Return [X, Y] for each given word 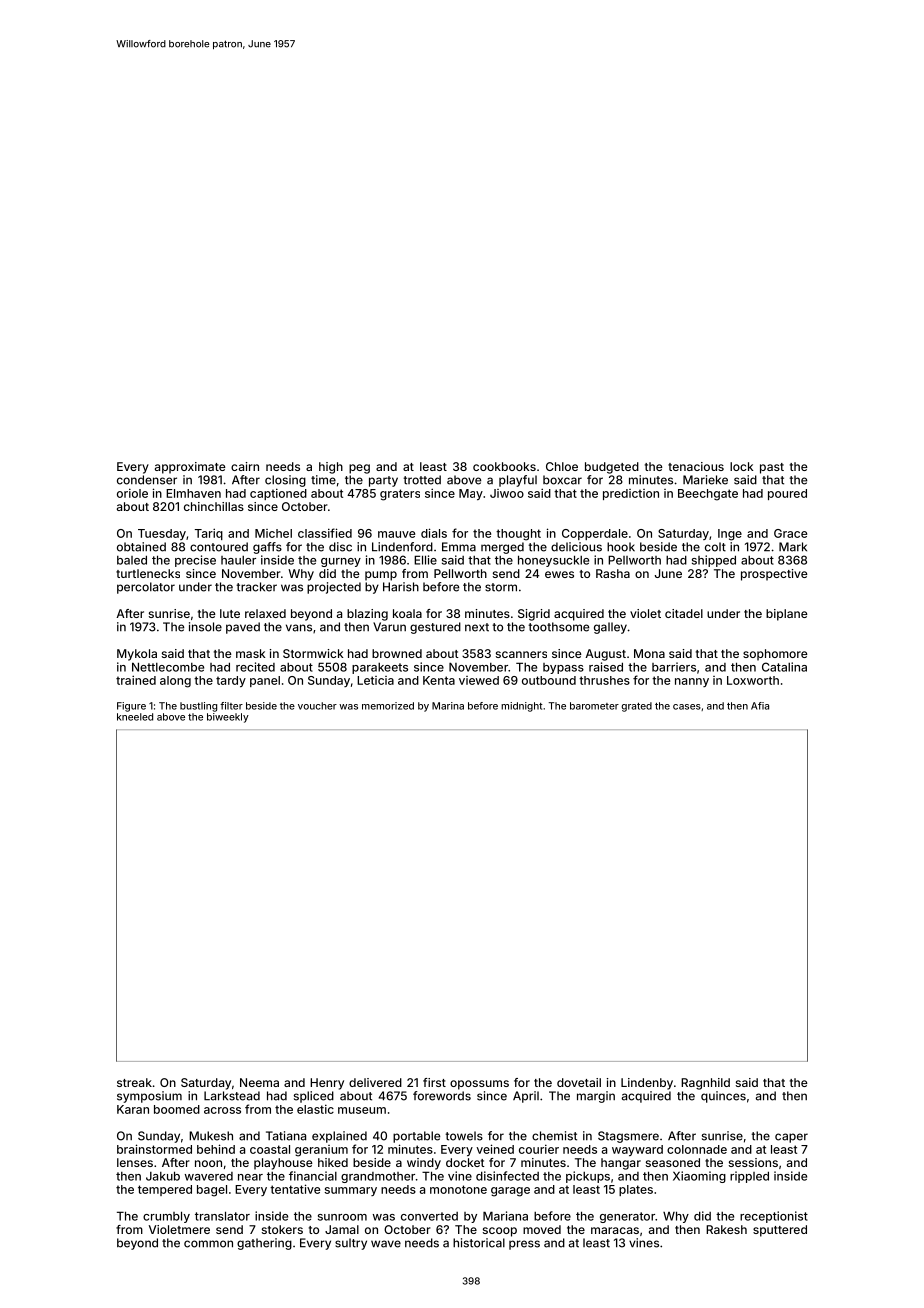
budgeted [612, 468]
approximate [190, 468]
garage [510, 1192]
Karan [133, 1109]
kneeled [135, 717]
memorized [388, 706]
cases [687, 707]
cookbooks [504, 466]
